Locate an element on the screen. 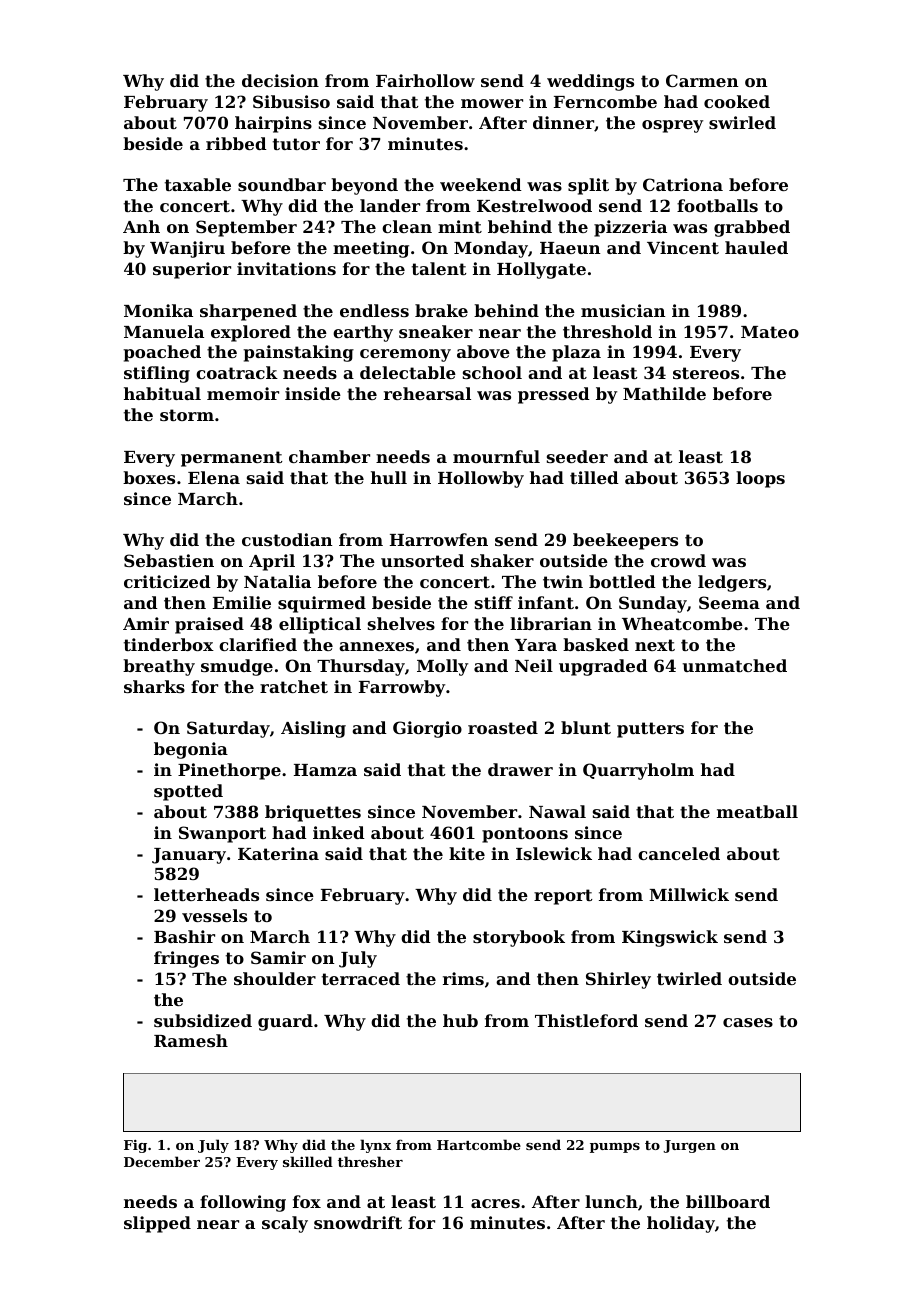  permanent is located at coordinates (232, 459).
